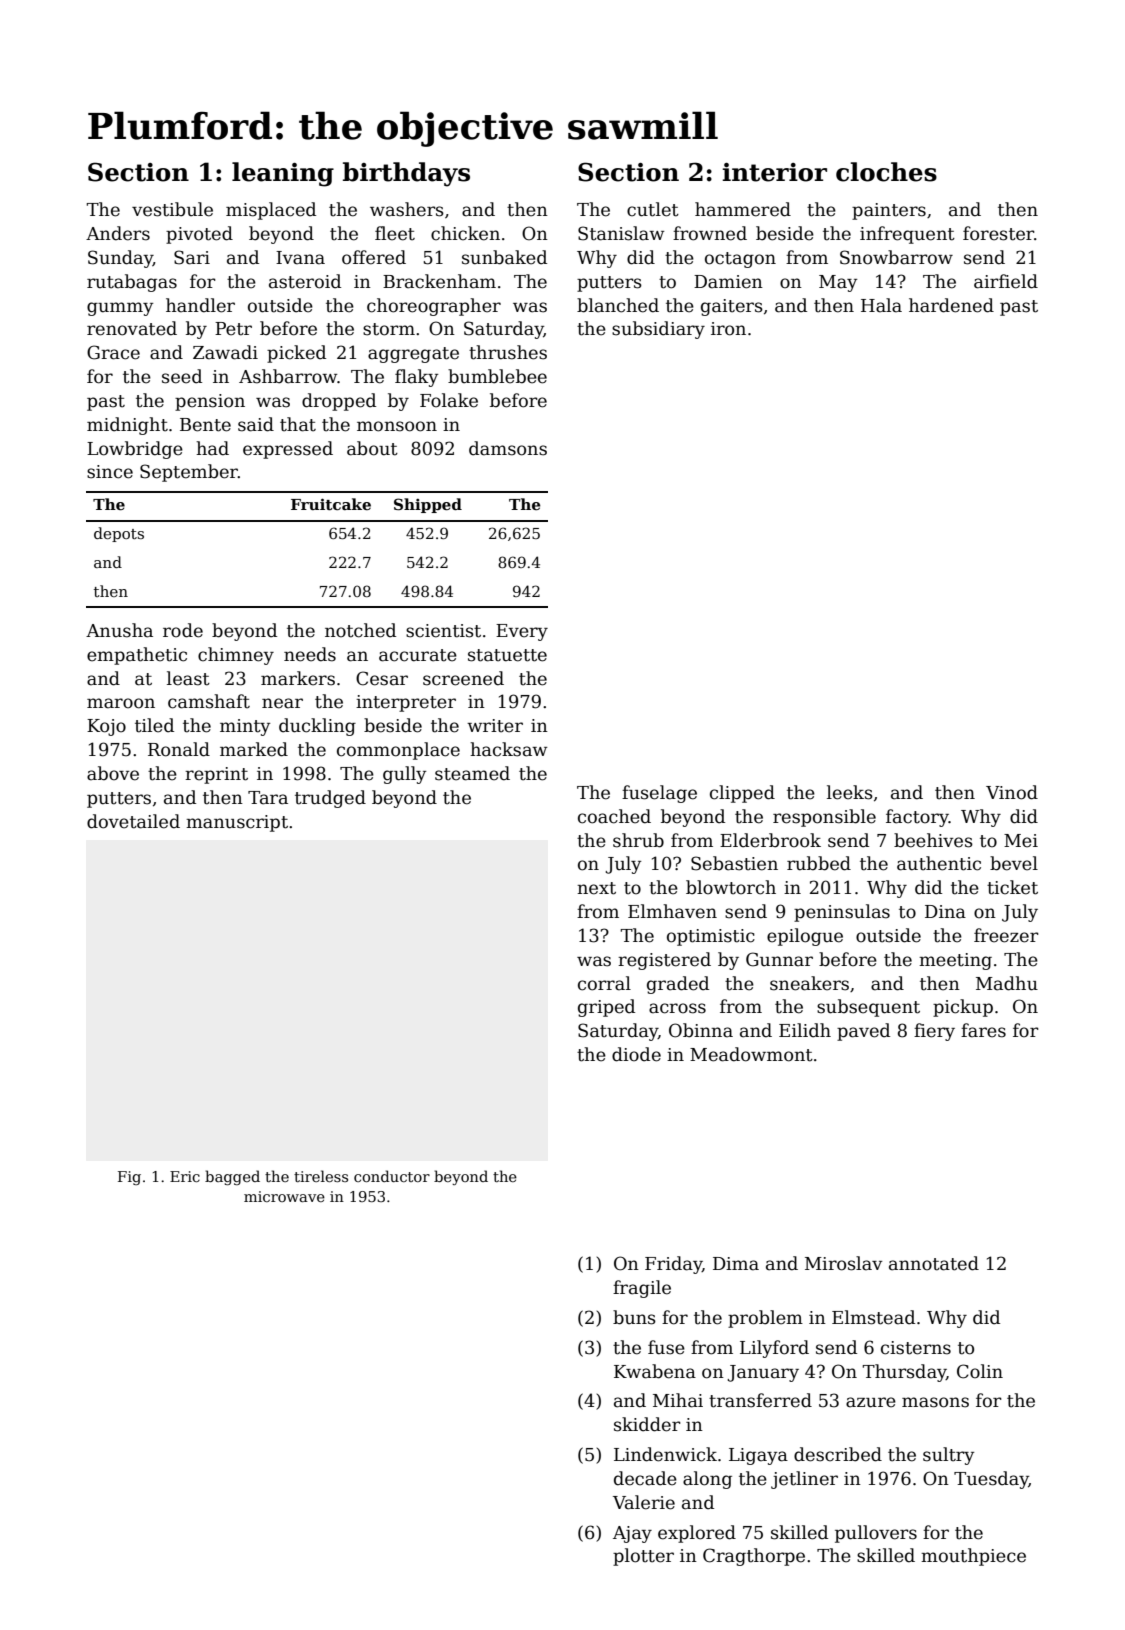 The image size is (1125, 1630). What do you see at coordinates (118, 233) in the document?
I see `Anders` at bounding box center [118, 233].
